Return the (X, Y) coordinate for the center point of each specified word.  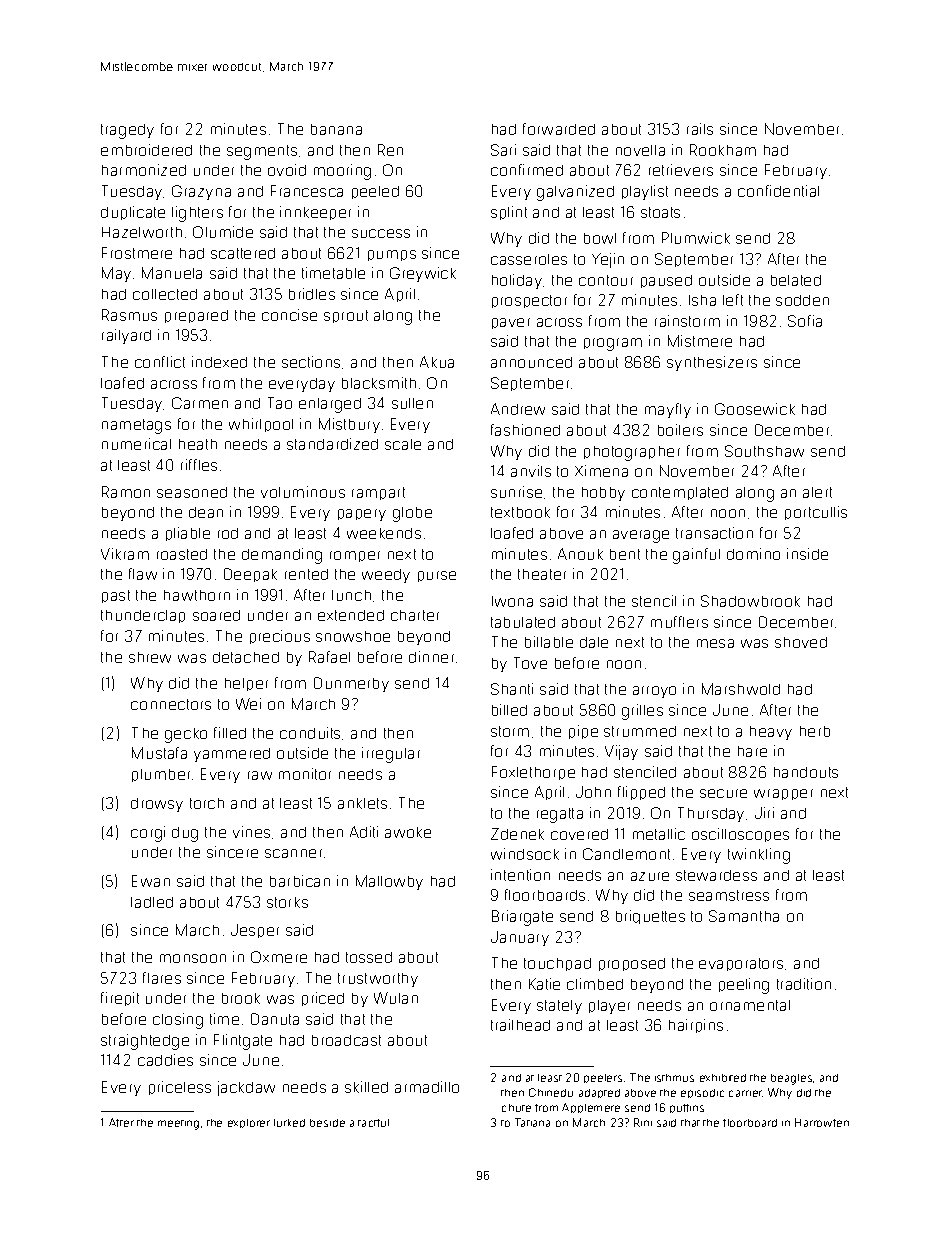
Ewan (151, 881)
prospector (529, 301)
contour (606, 280)
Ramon (126, 492)
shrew (150, 657)
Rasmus (129, 315)
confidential (778, 191)
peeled (375, 192)
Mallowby (389, 882)
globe (412, 514)
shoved (801, 642)
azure (650, 876)
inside (807, 554)
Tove (530, 663)
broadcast (346, 1040)
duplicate (133, 213)
